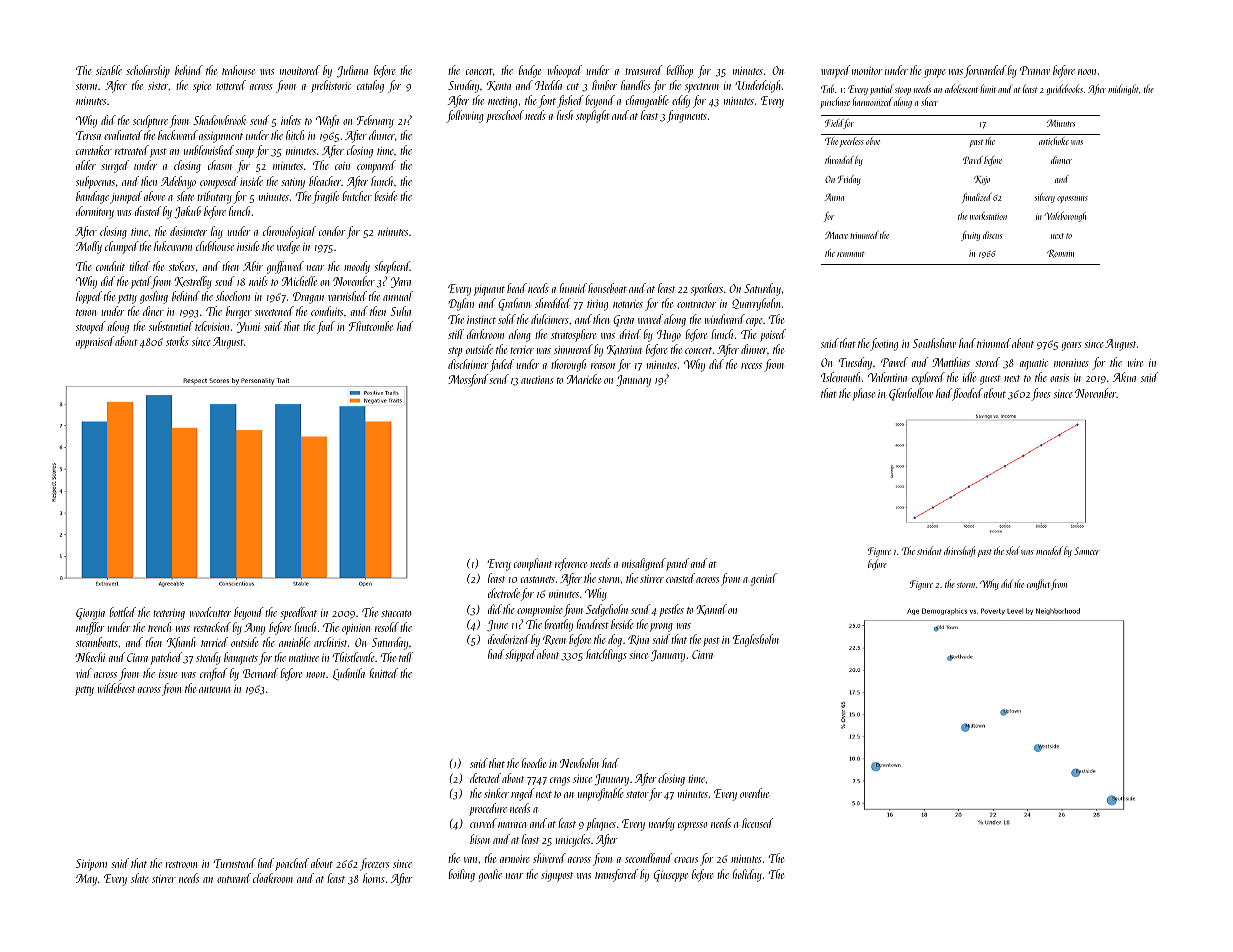  What do you see at coordinates (873, 141) in the image?
I see `oboe` at bounding box center [873, 141].
